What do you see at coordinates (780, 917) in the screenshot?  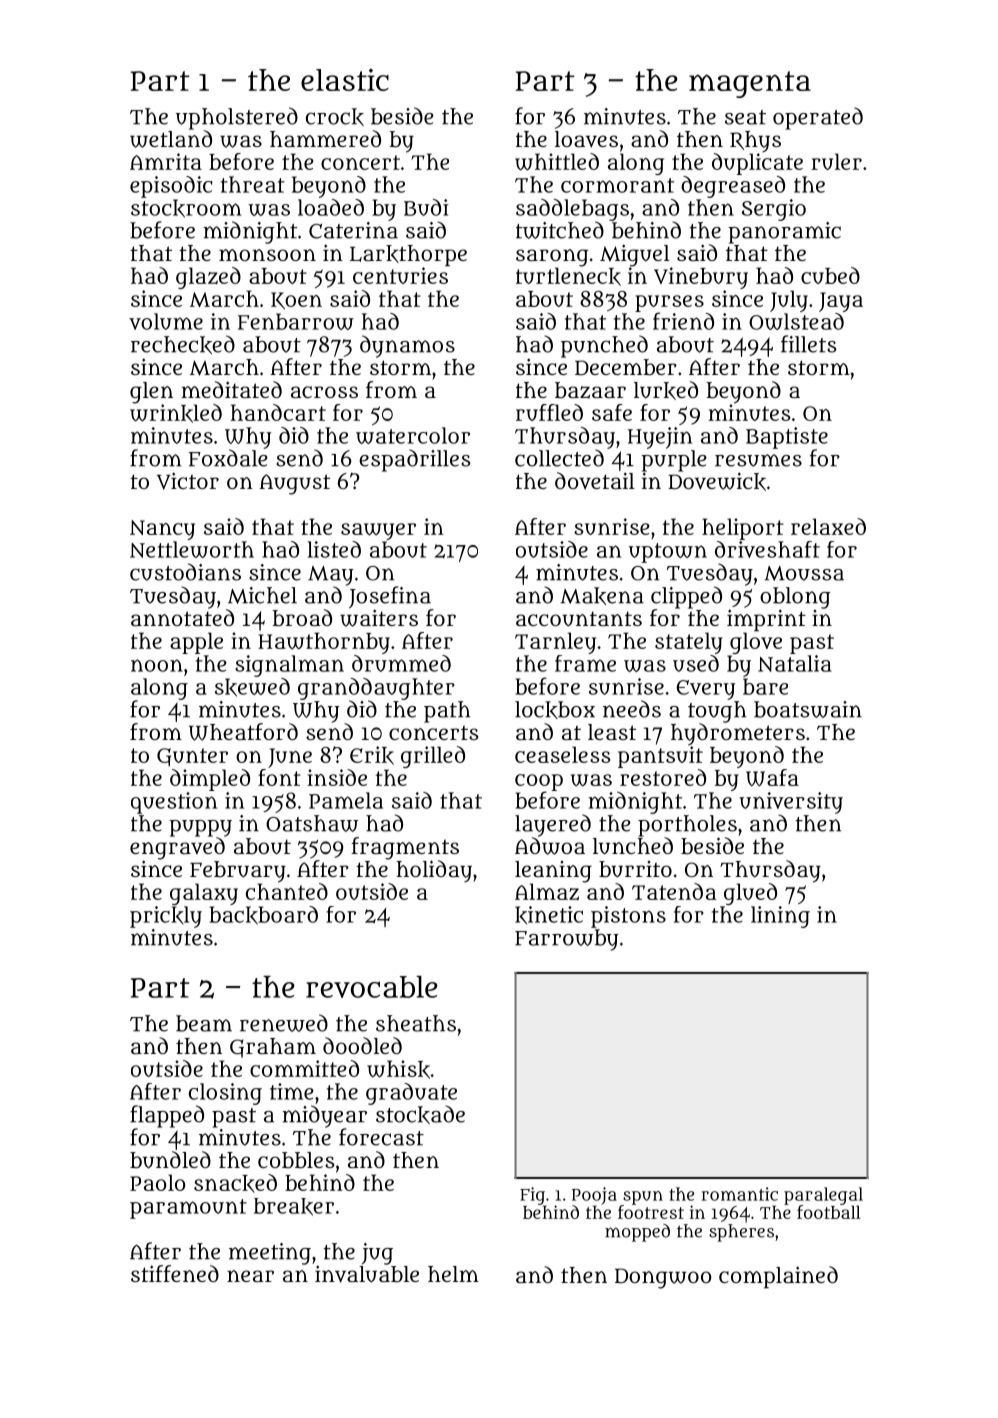 I see `lining` at bounding box center [780, 917].
